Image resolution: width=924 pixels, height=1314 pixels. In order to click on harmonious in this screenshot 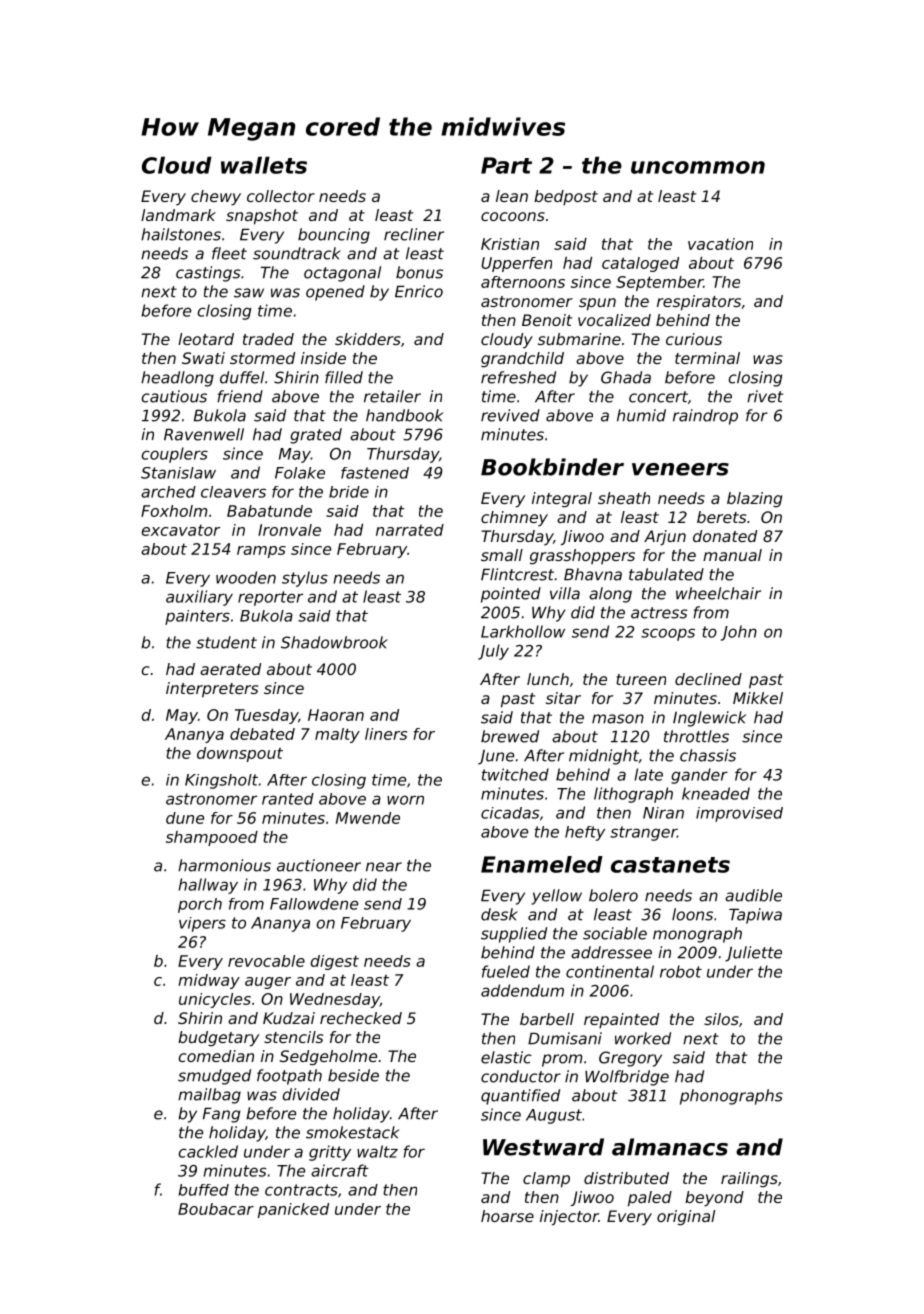, I will do `click(224, 865)`.
